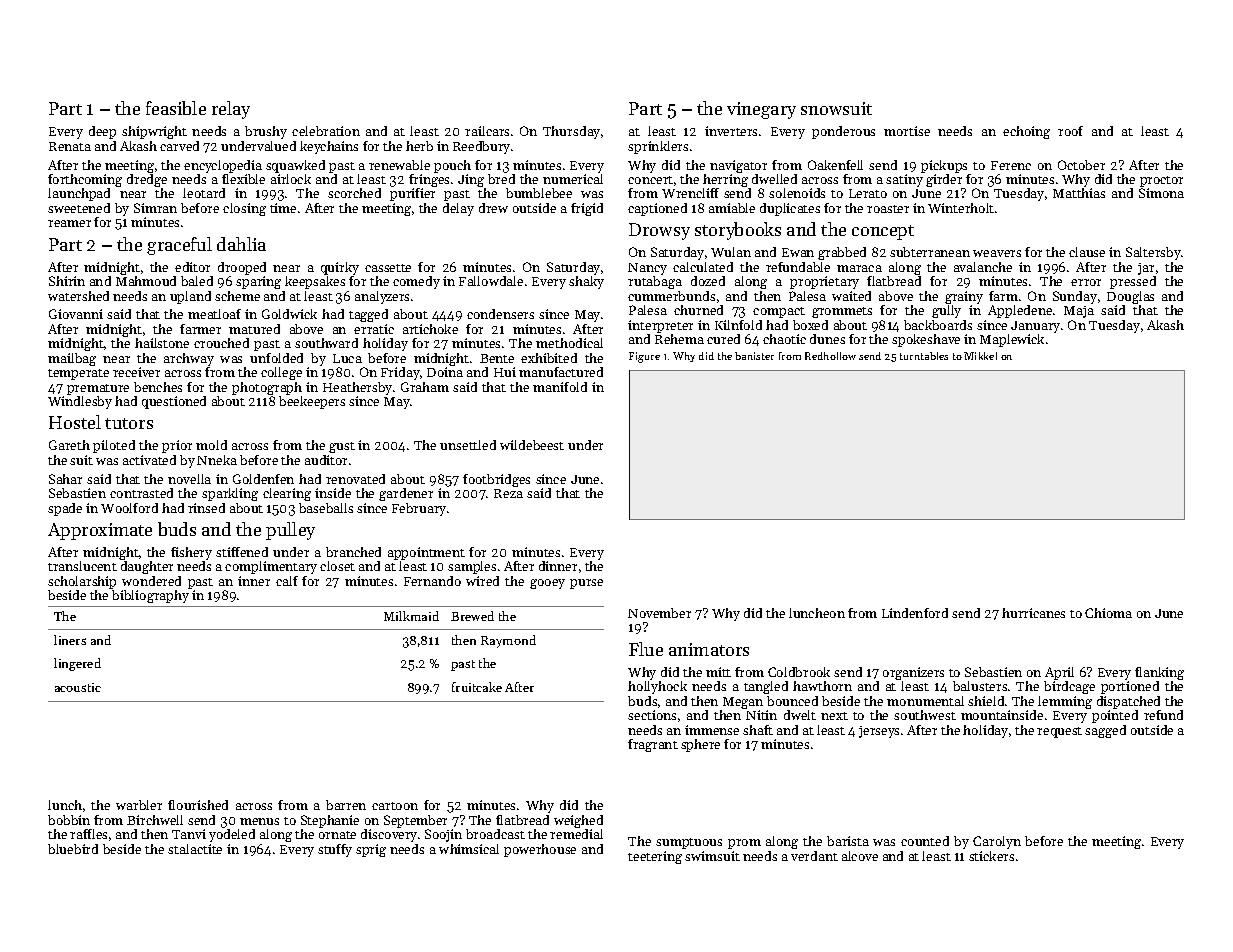  Describe the element at coordinates (532, 445) in the document. I see `wildebeest` at that location.
